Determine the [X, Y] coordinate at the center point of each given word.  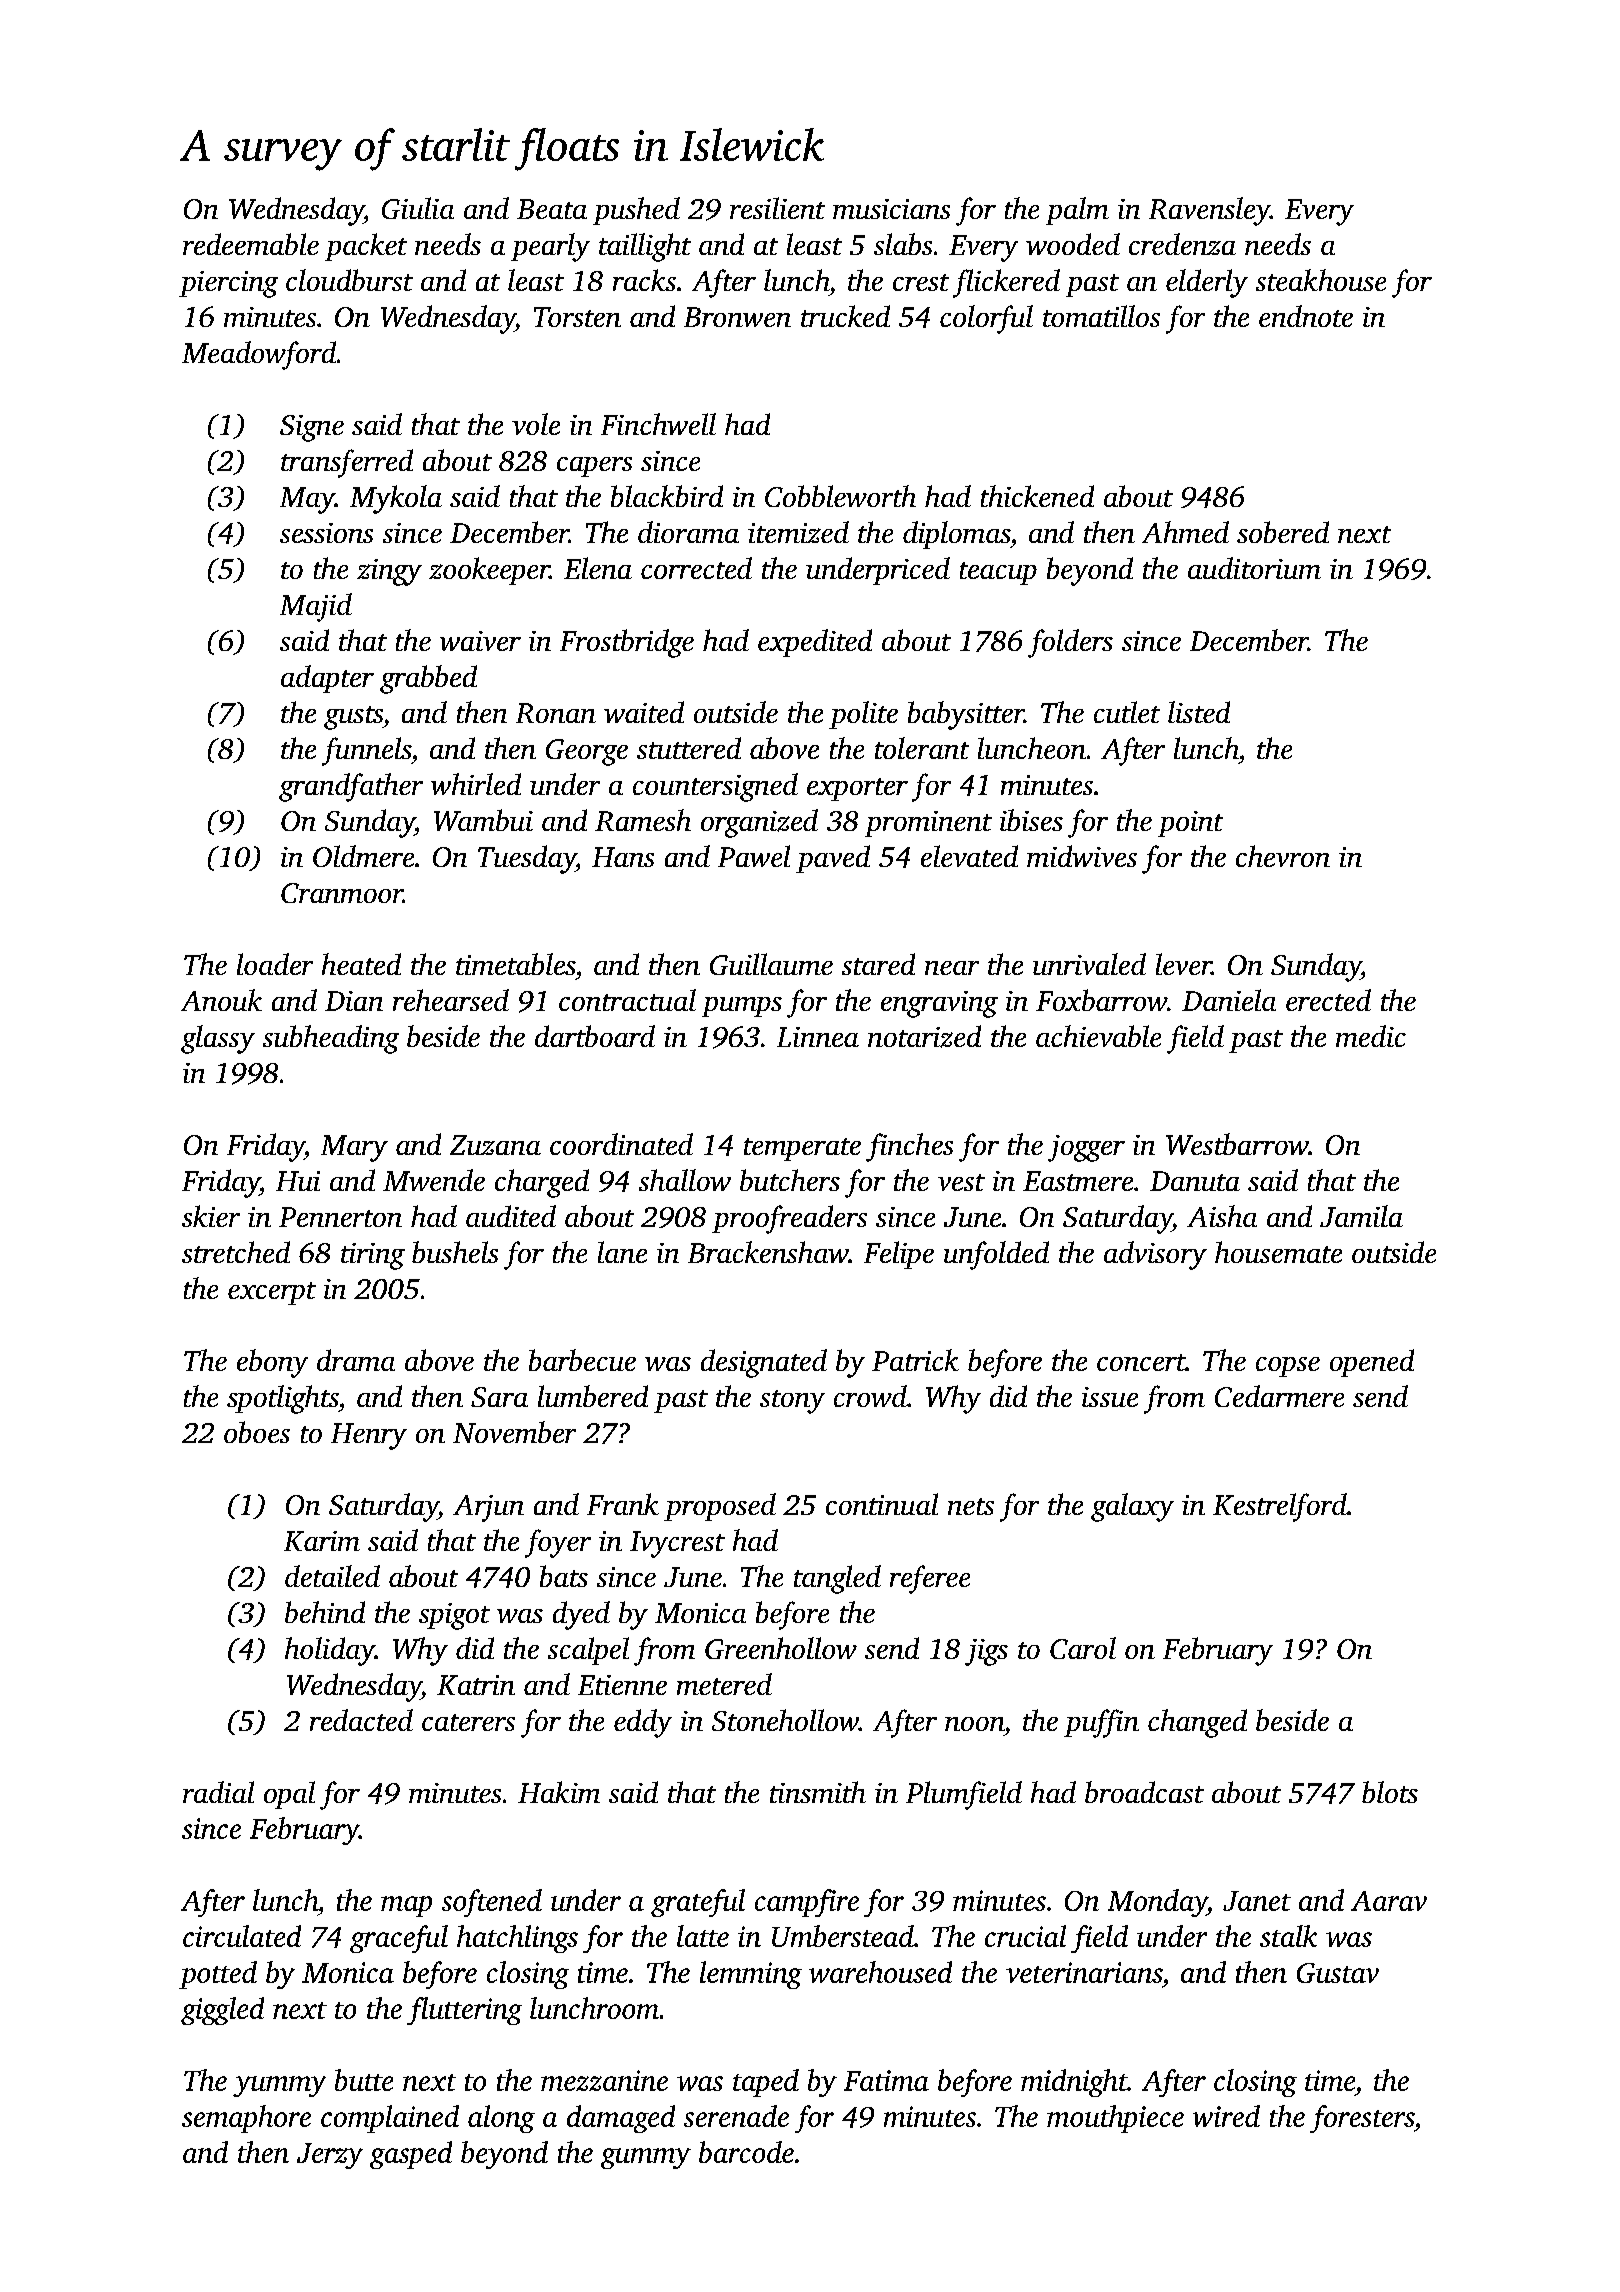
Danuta [1195, 1181]
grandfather [351, 787]
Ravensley [1209, 211]
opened [1372, 1363]
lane [622, 1252]
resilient [777, 208]
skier [211, 1216]
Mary [354, 1148]
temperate [802, 1149]
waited [644, 712]
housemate [1278, 1252]
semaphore [246, 2119]
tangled [837, 1579]
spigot [454, 1616]
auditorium [1254, 568]
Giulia [418, 208]
